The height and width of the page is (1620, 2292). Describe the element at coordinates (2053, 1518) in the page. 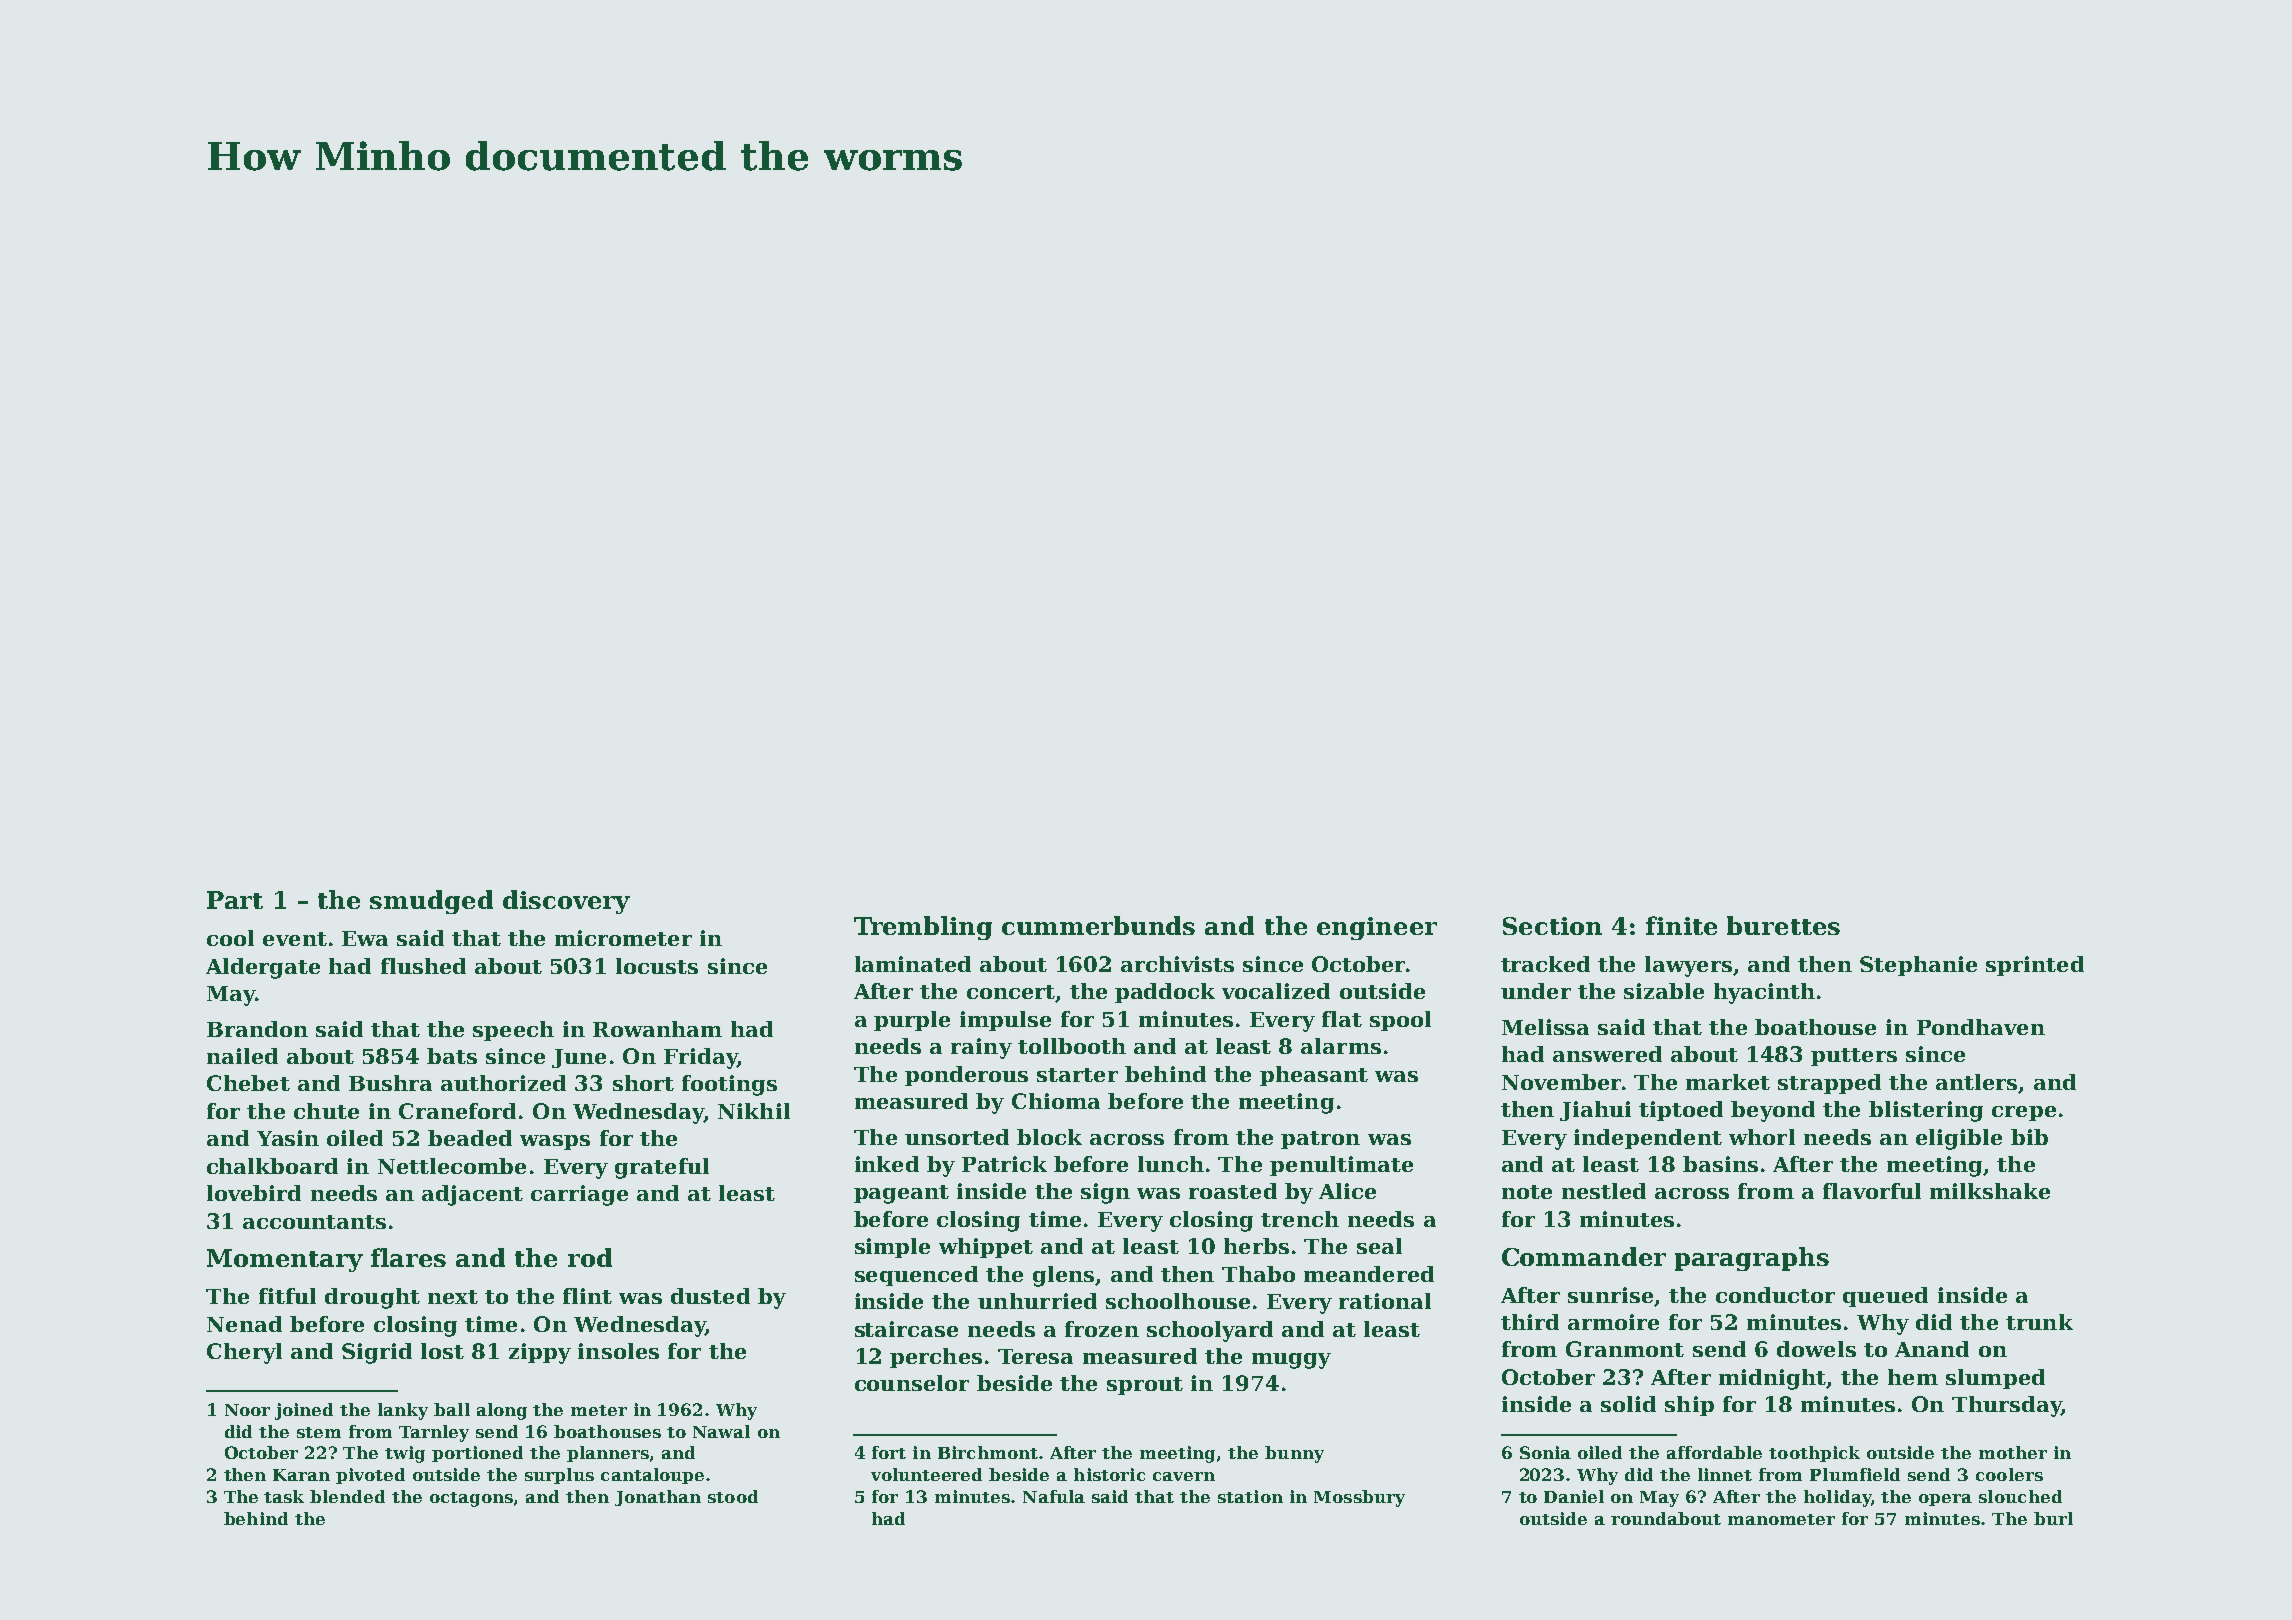

I see `burl` at that location.
